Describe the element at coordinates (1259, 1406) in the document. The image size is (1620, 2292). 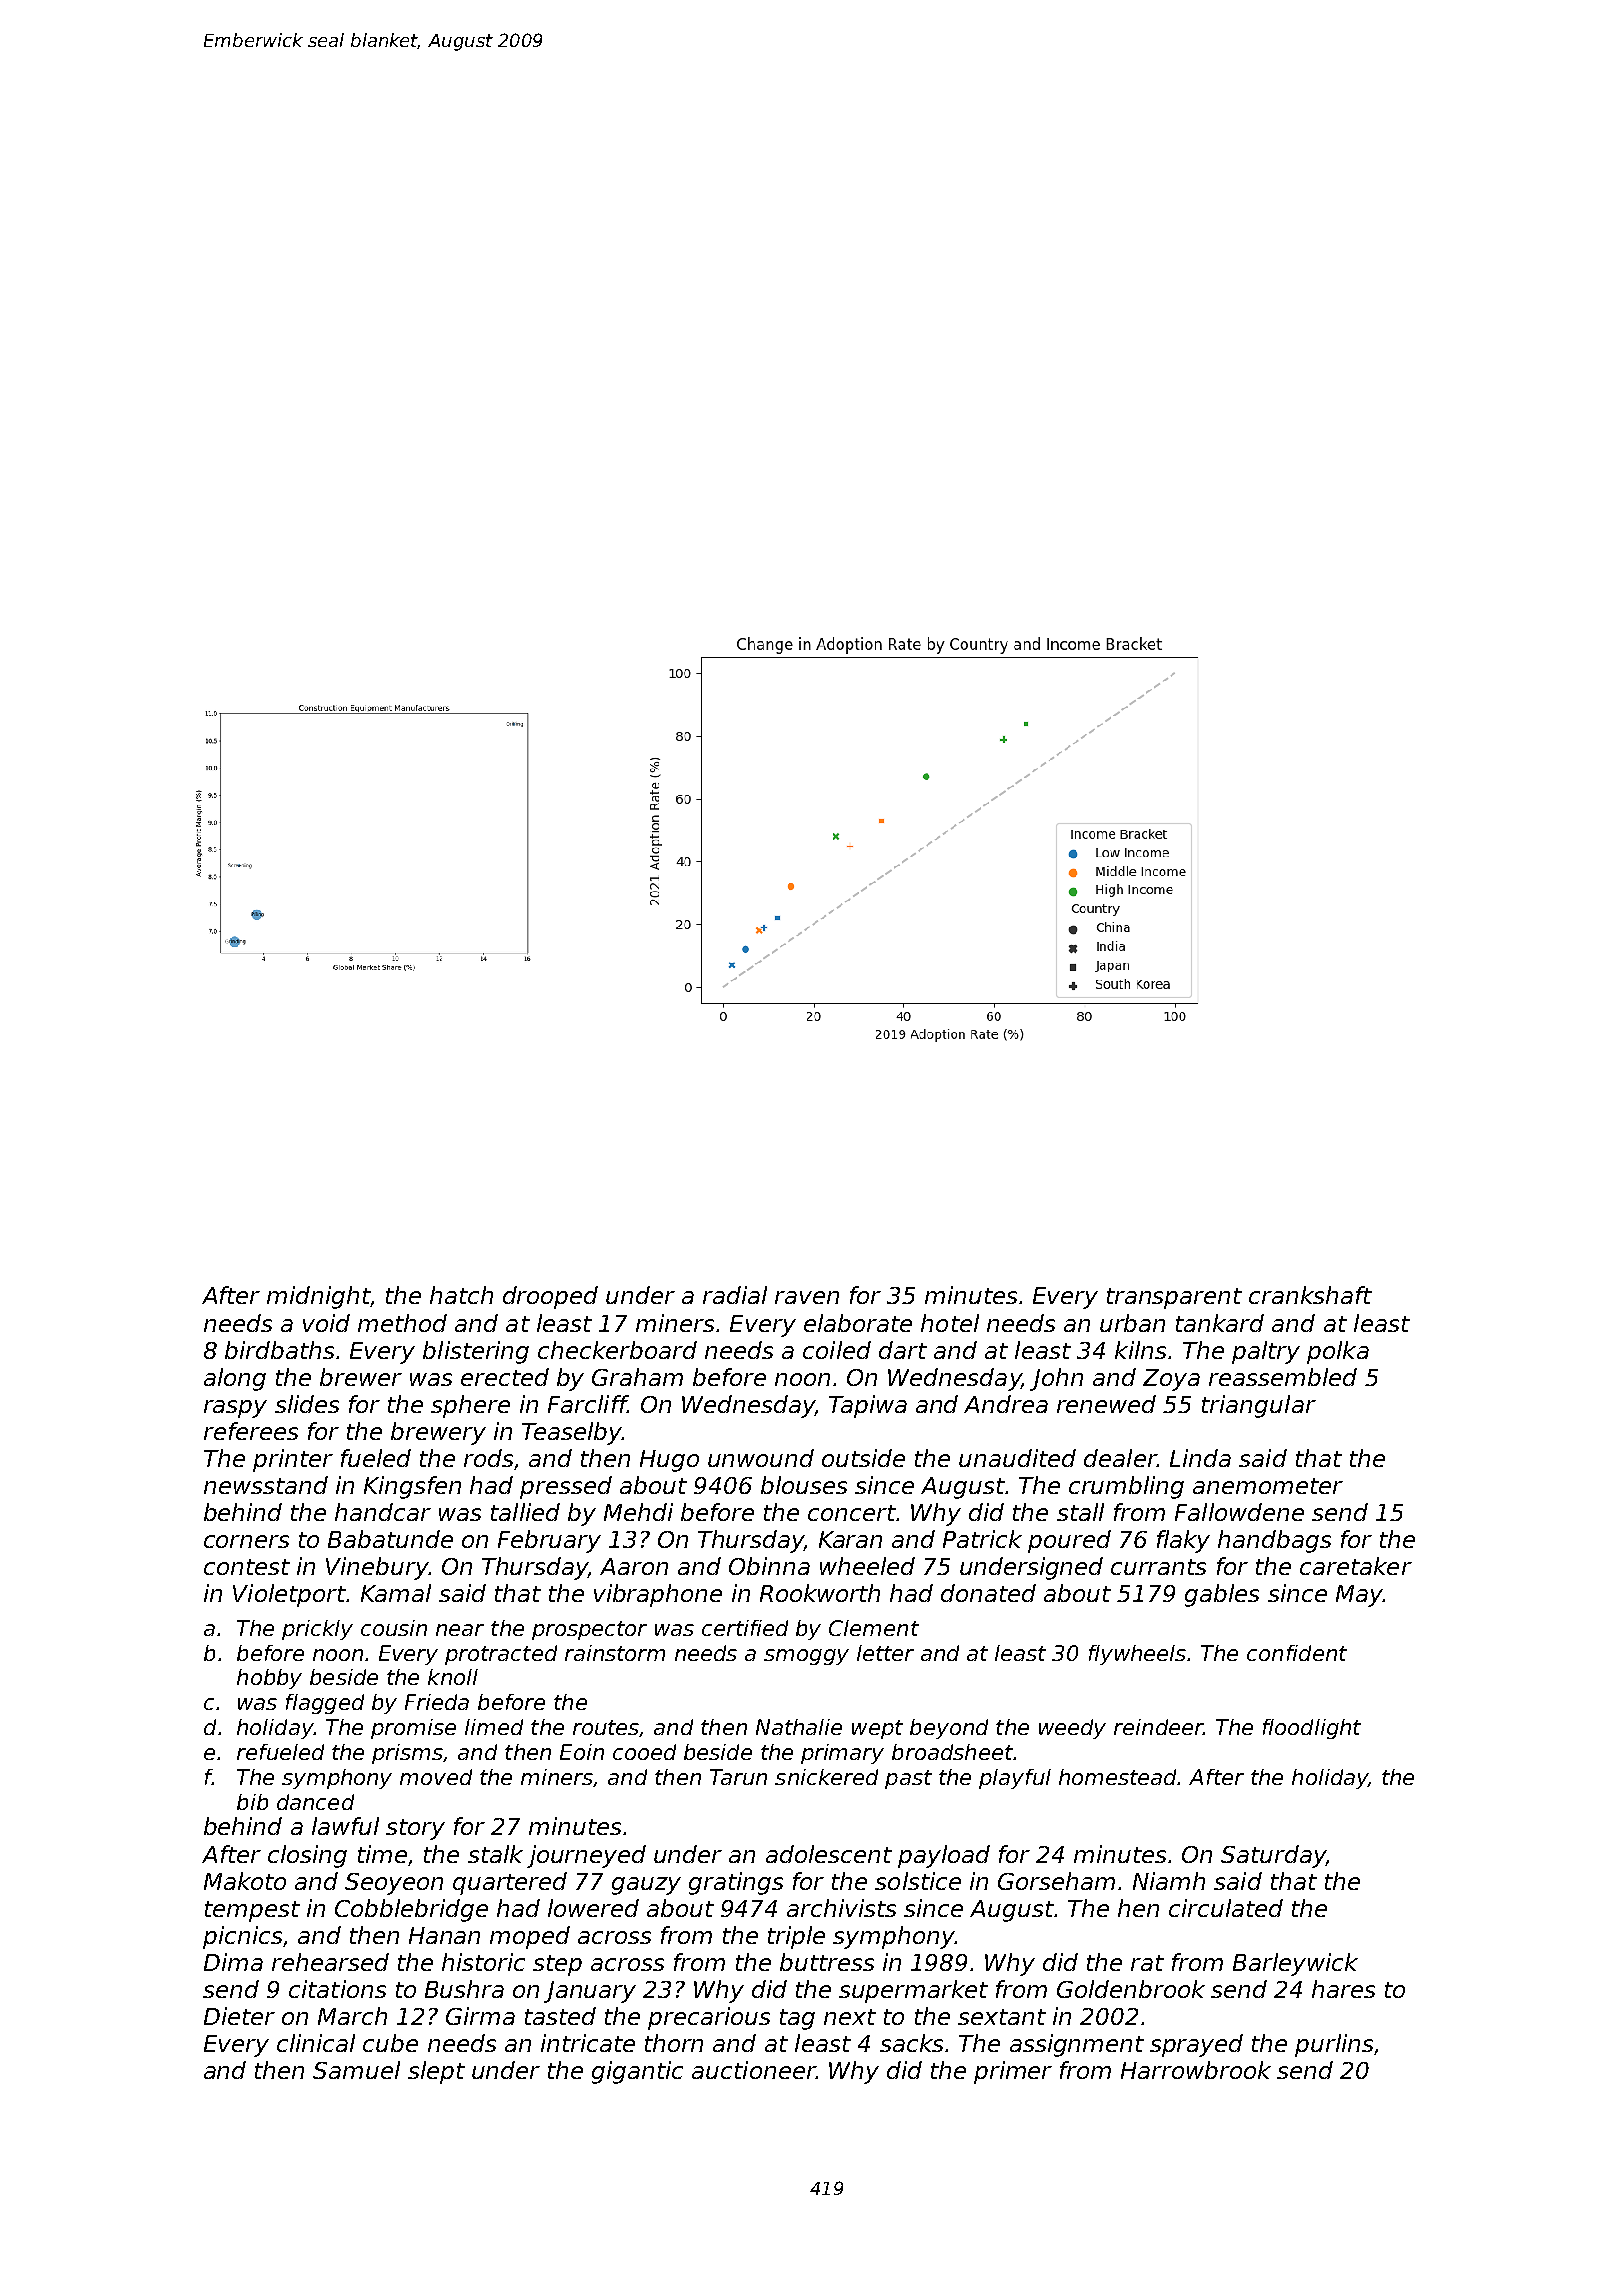
I see `triangular` at that location.
